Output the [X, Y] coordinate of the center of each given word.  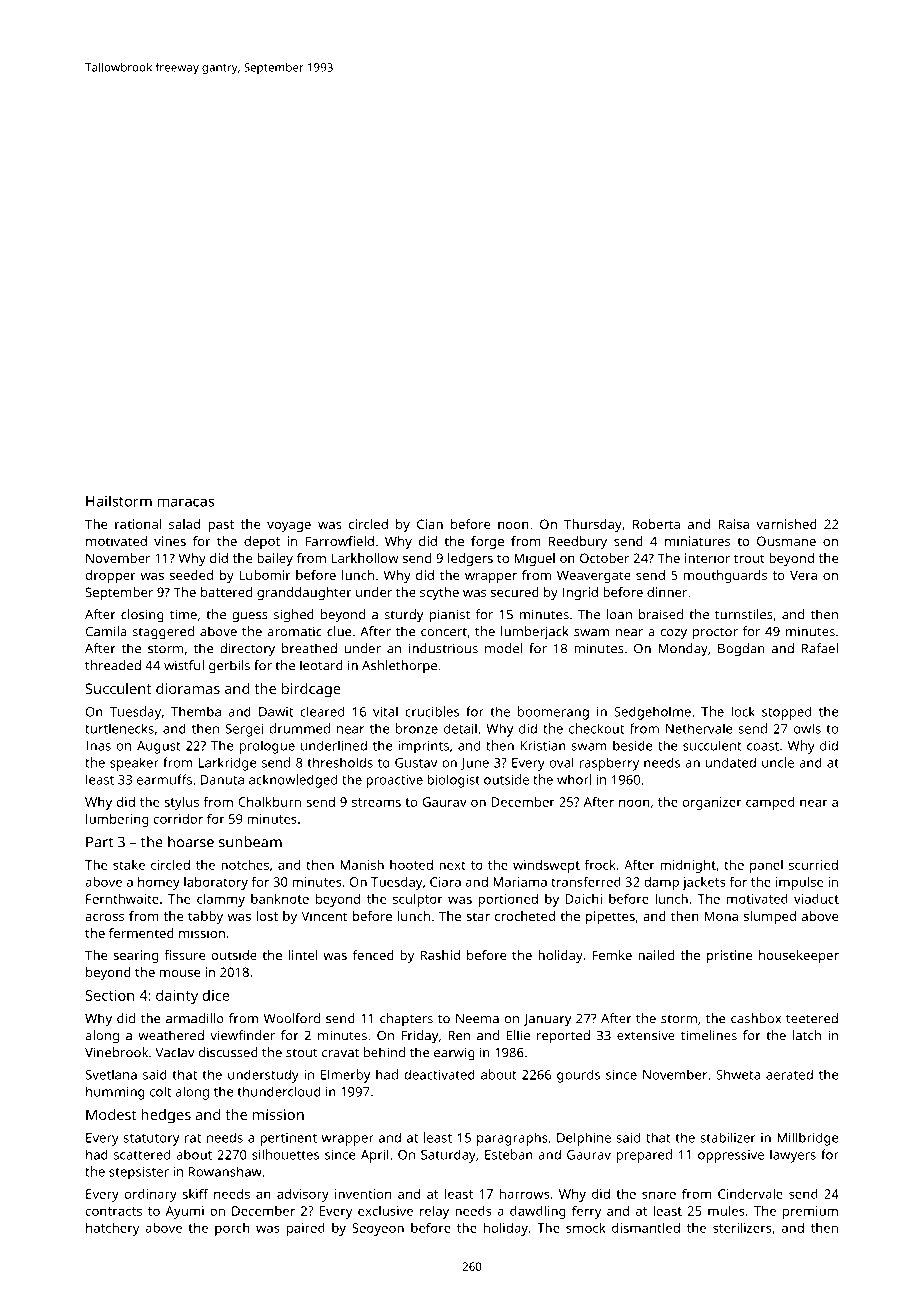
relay [434, 1212]
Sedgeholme [652, 713]
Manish [362, 865]
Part [99, 842]
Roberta [656, 524]
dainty [177, 996]
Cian [430, 524]
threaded [113, 665]
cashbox [756, 1018]
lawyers [793, 1156]
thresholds [340, 762]
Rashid [440, 955]
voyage [289, 527]
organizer [712, 803]
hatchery [112, 1229]
